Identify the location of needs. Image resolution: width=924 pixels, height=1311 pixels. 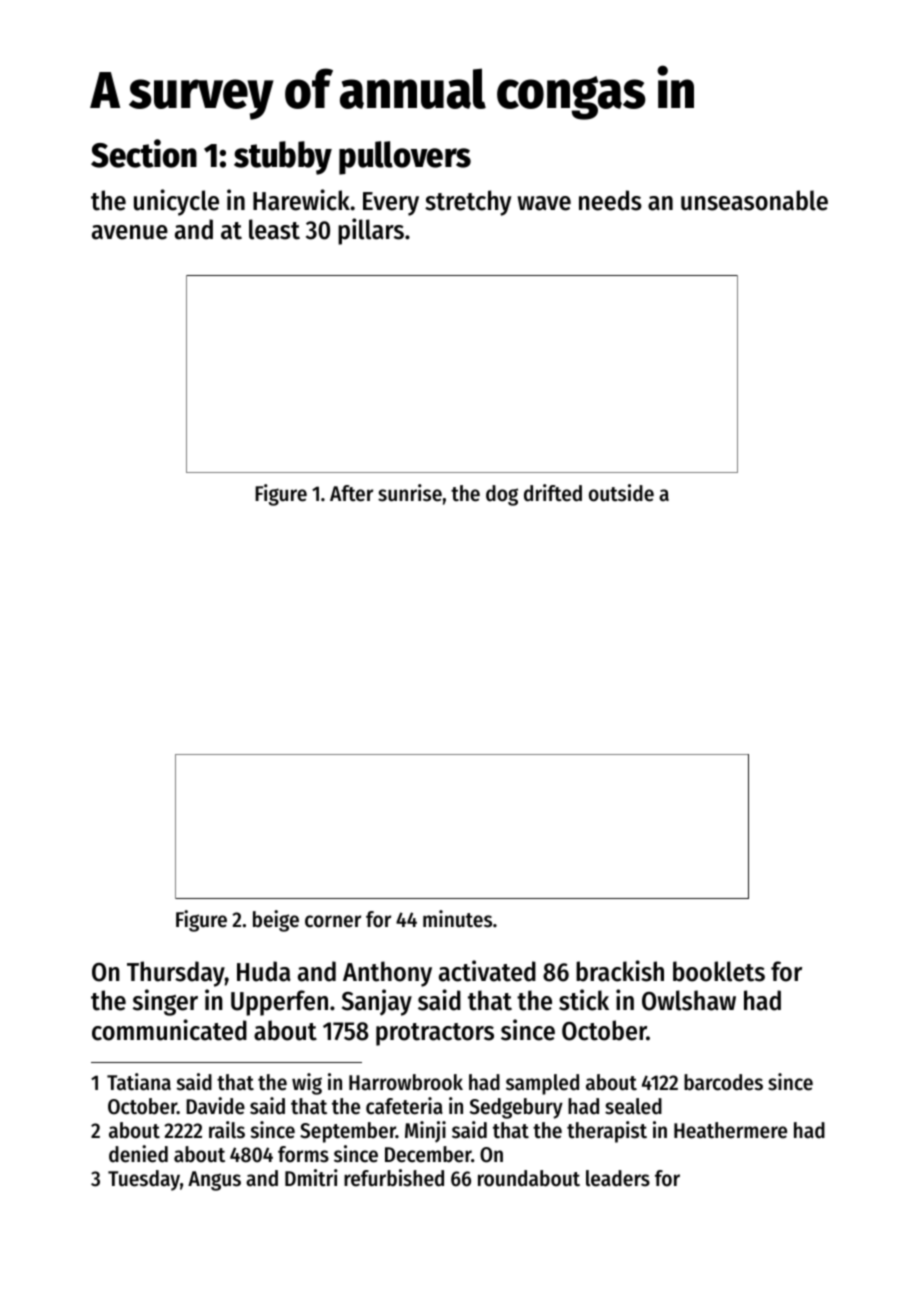
(610, 200).
